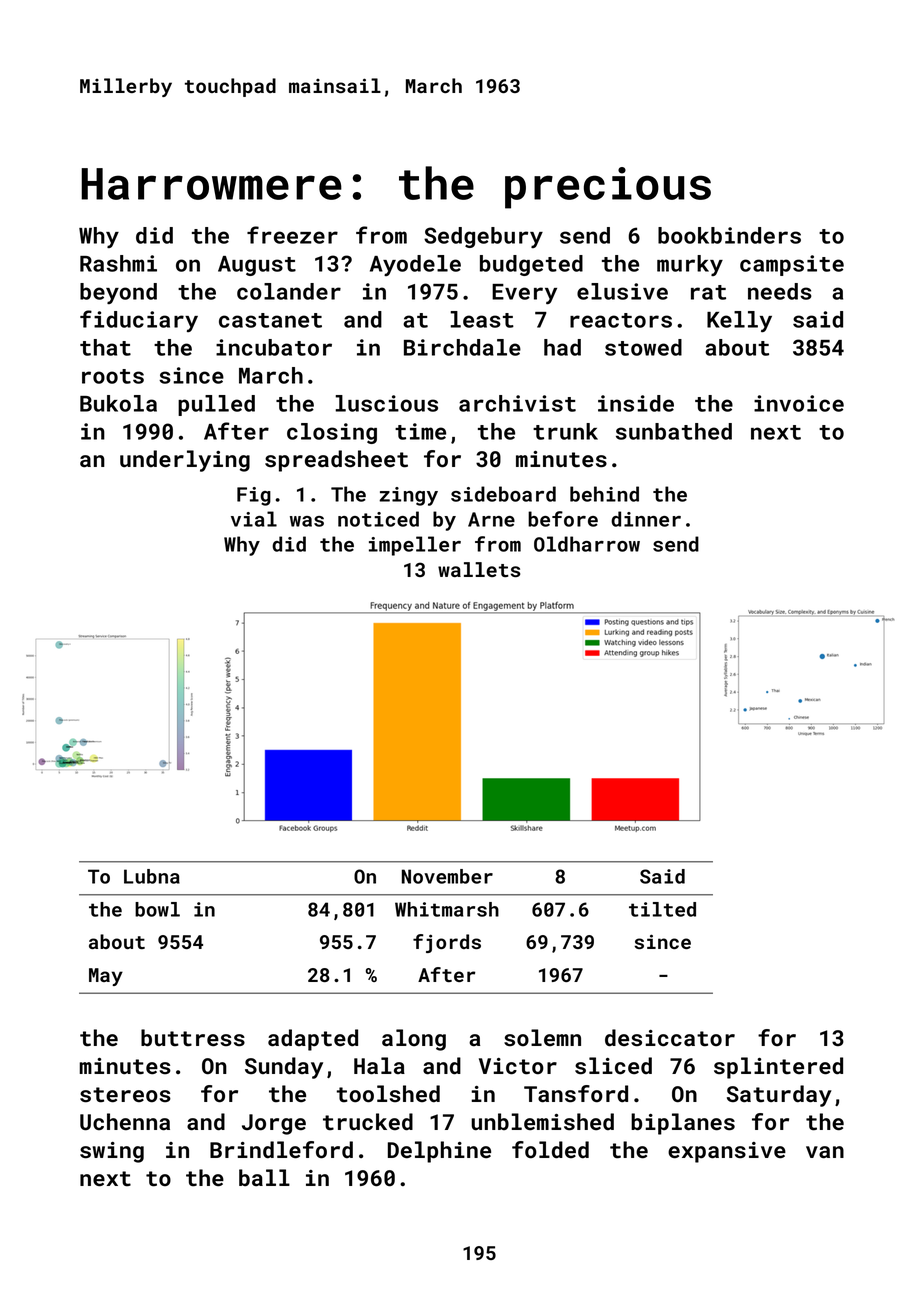 The height and width of the screenshot is (1311, 924). I want to click on Lubna, so click(152, 876).
